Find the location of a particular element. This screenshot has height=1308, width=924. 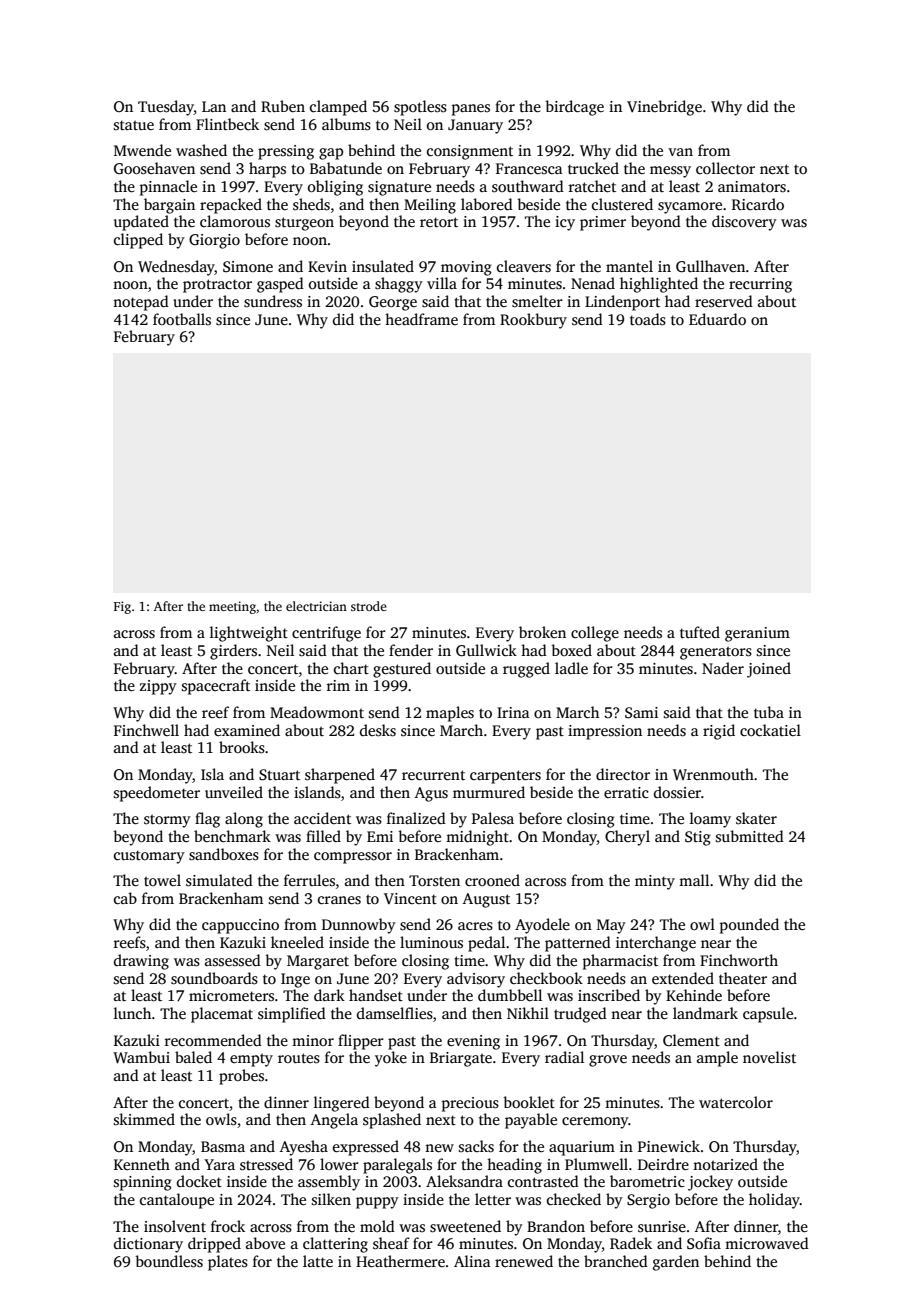

Fig is located at coordinates (122, 607).
